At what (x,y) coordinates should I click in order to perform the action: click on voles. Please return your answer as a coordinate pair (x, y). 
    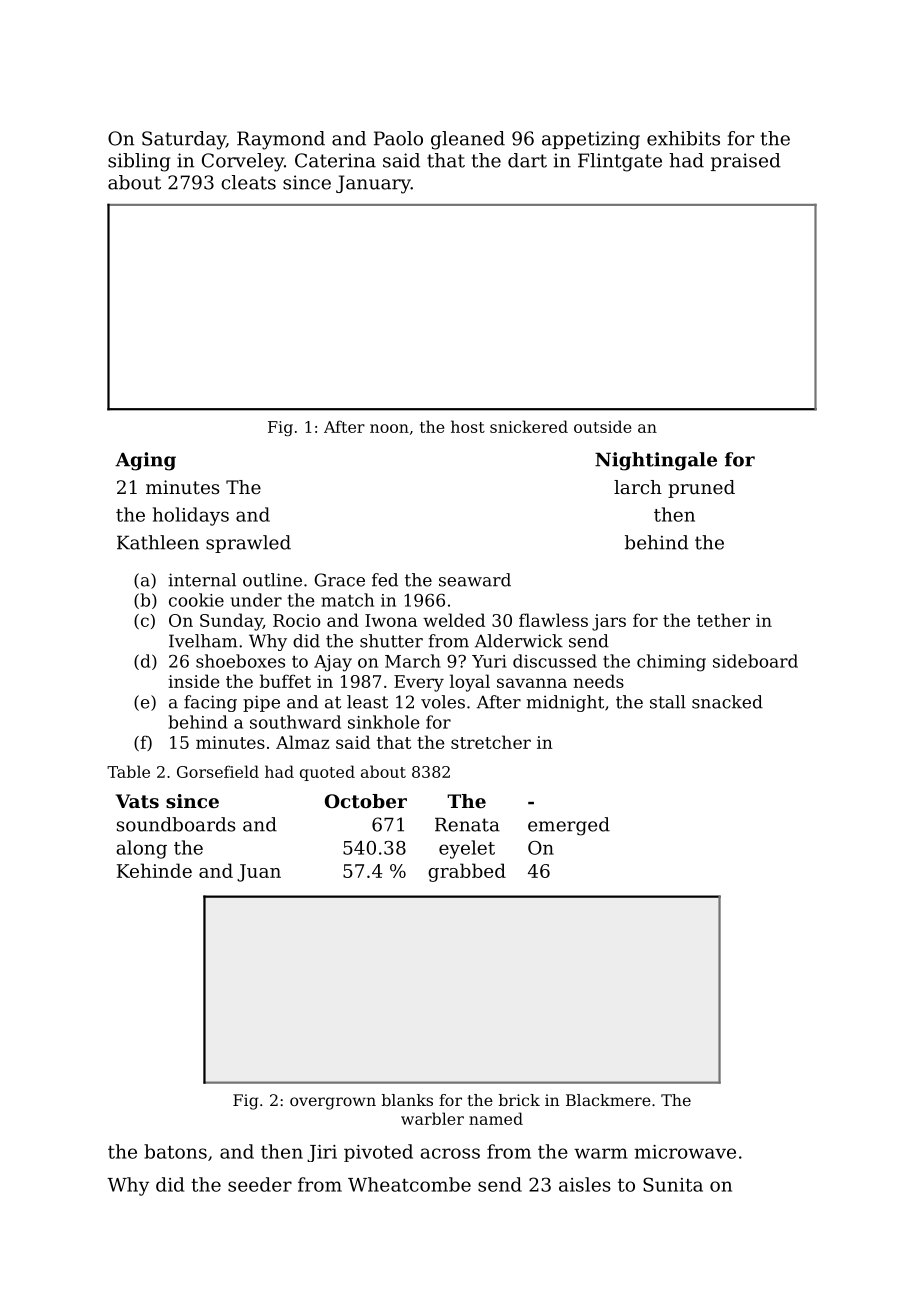
    Looking at the image, I should click on (443, 702).
